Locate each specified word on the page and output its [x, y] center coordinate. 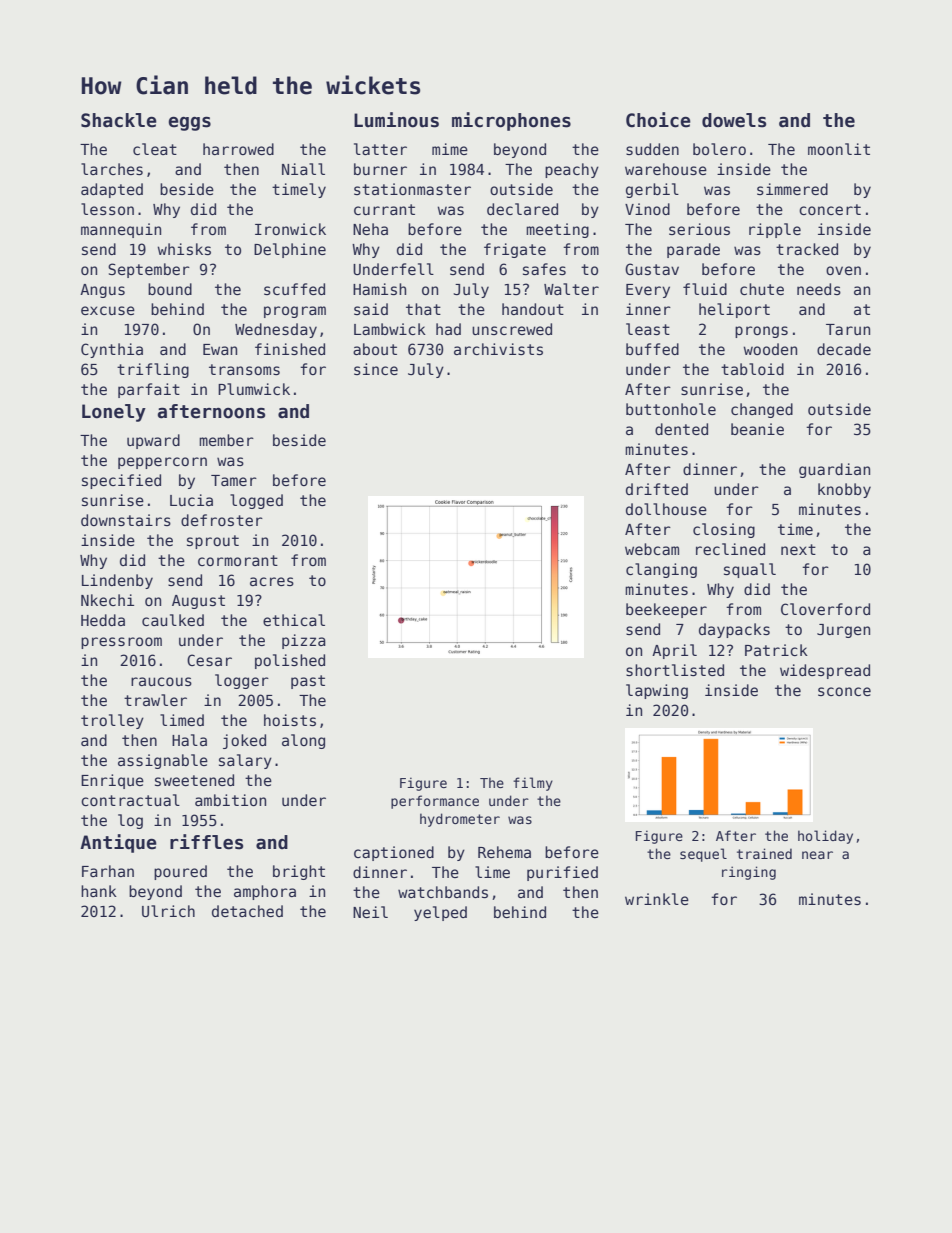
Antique [118, 843]
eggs [189, 123]
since [376, 369]
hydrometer [460, 820]
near [817, 855]
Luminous [396, 120]
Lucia [191, 500]
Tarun [848, 329]
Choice [658, 120]
